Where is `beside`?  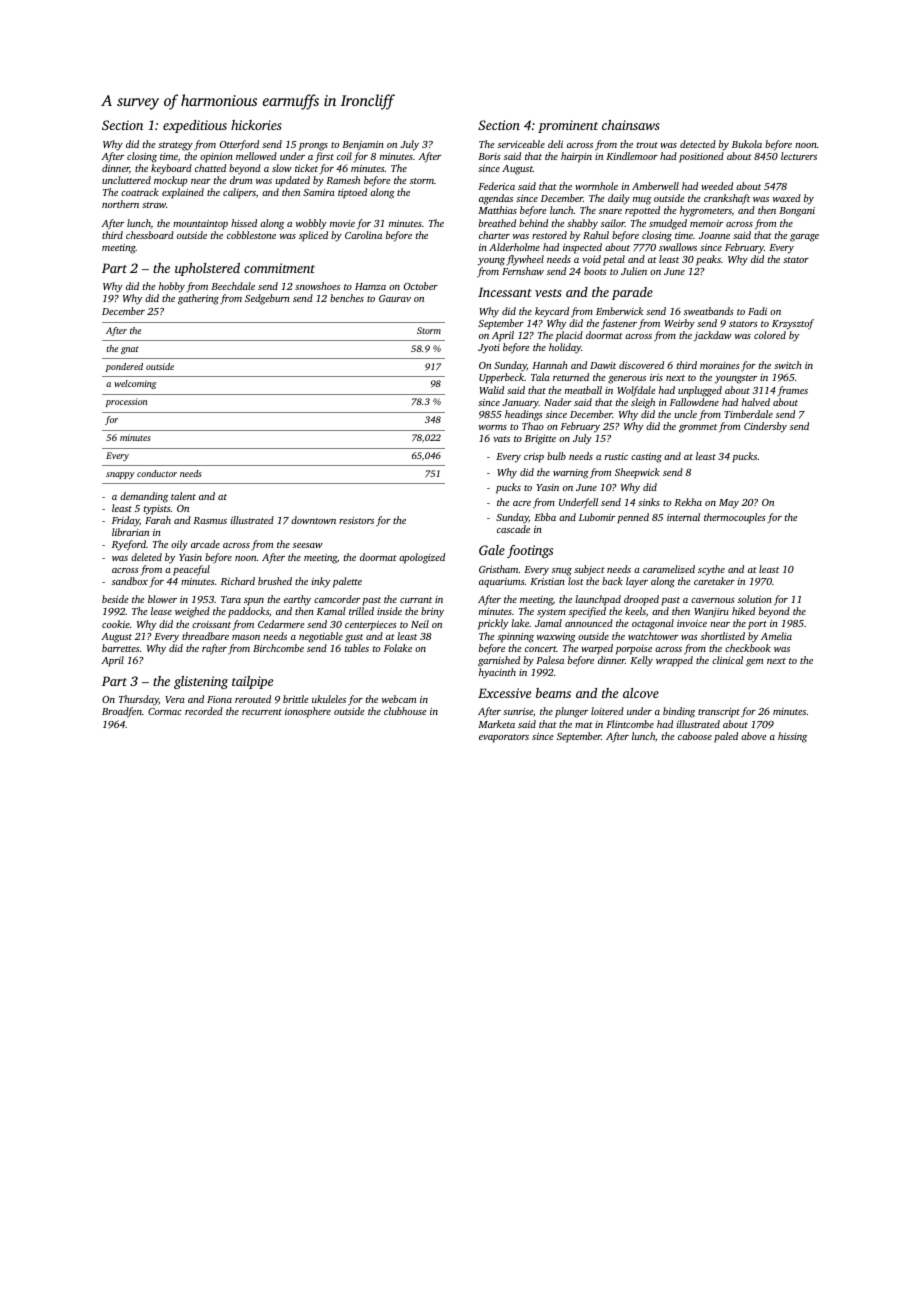
beside is located at coordinates (115, 599).
